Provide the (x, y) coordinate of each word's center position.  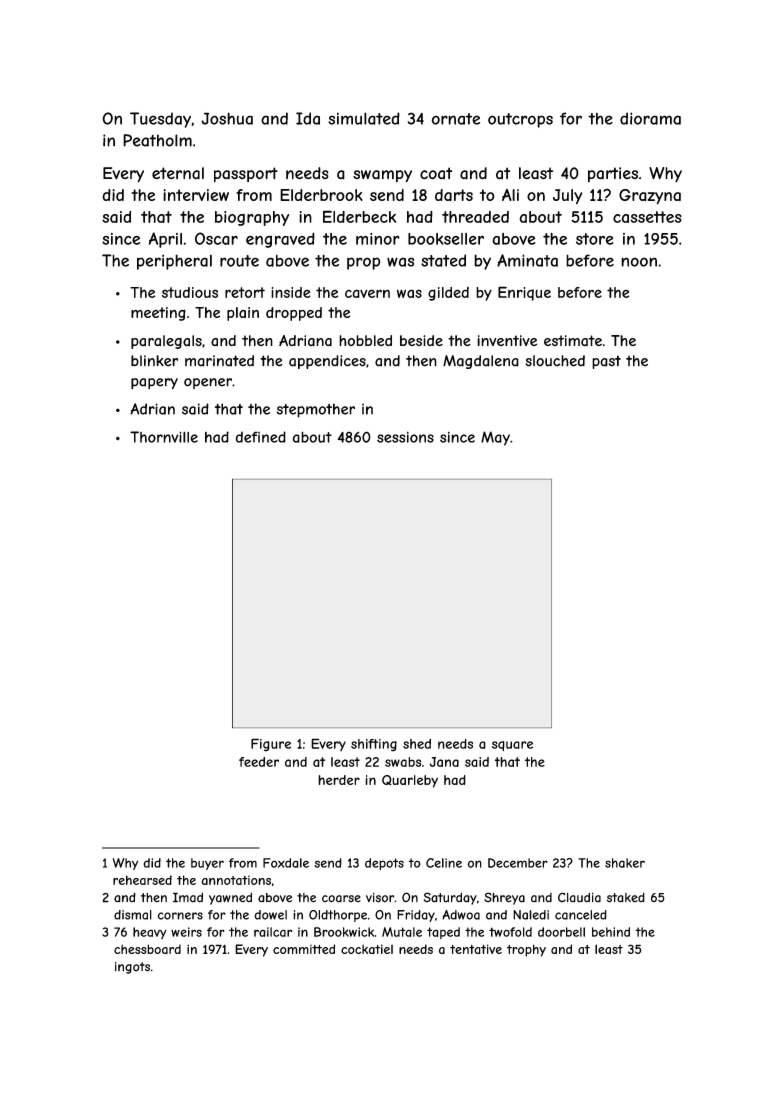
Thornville (164, 437)
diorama (650, 118)
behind (611, 932)
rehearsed (142, 880)
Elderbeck (359, 216)
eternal (178, 173)
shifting (374, 745)
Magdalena (481, 362)
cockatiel (367, 949)
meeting (158, 314)
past (606, 362)
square (512, 746)
